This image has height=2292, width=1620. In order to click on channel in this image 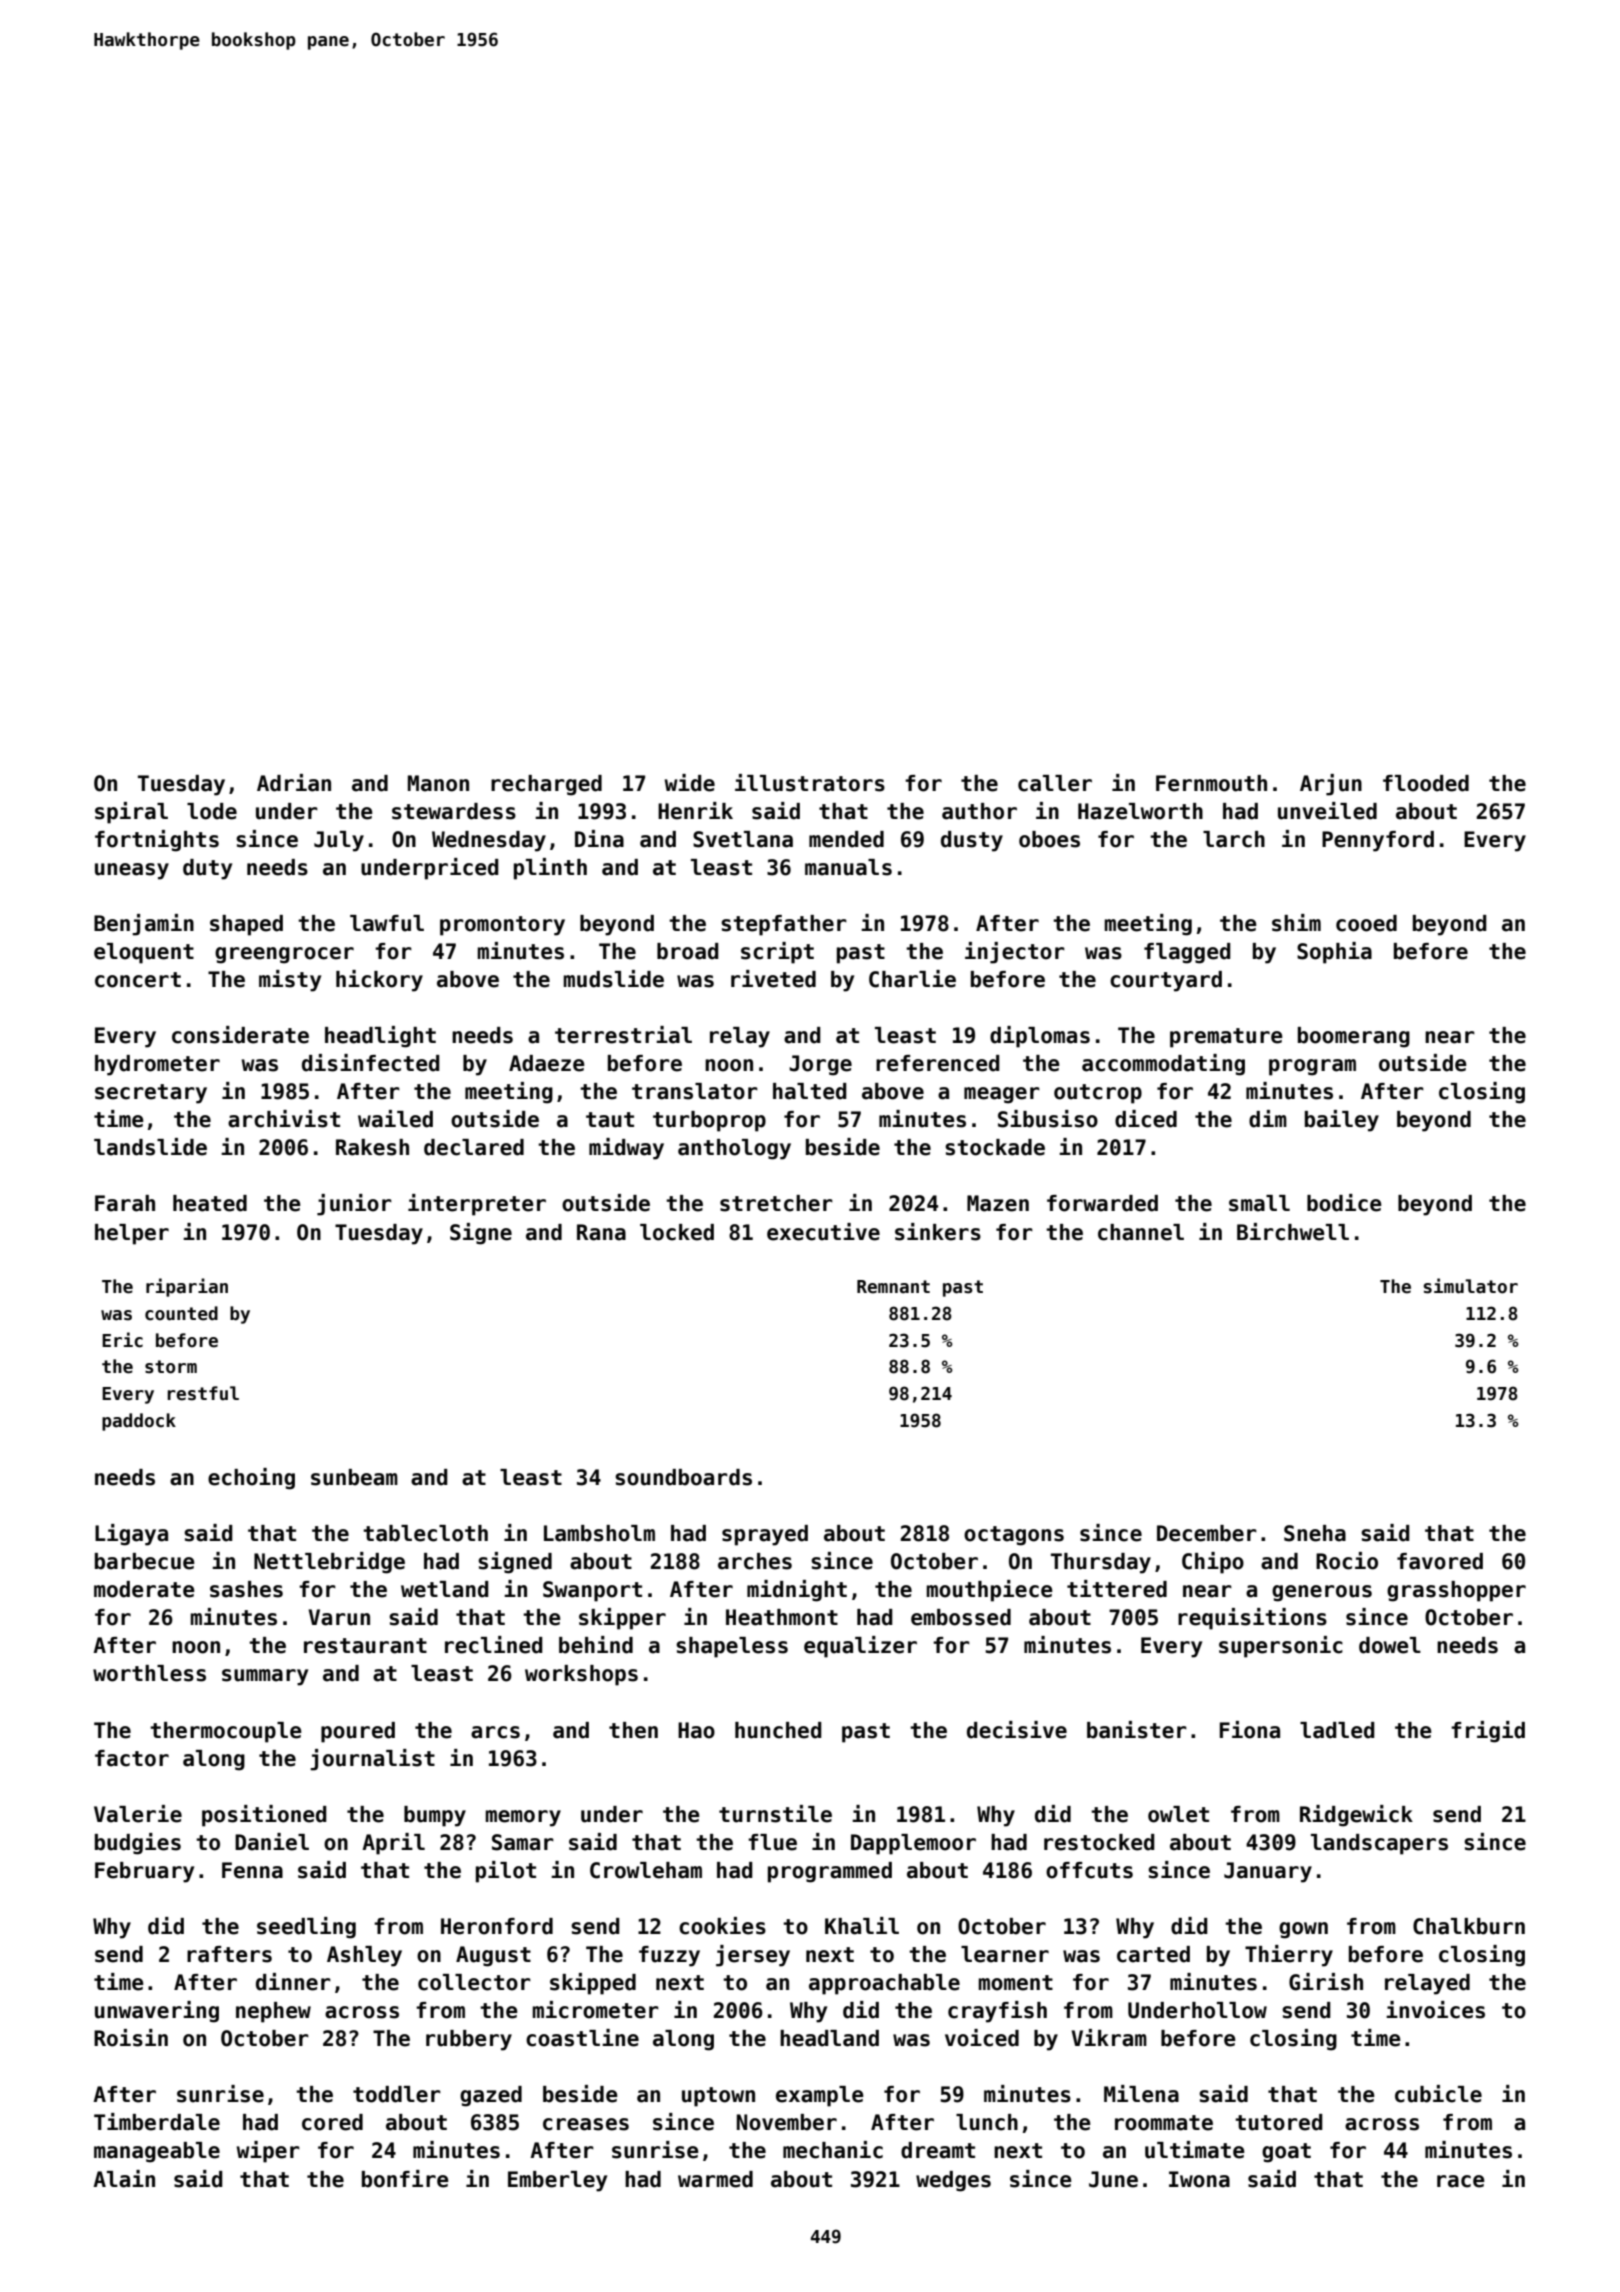, I will do `click(1141, 1232)`.
